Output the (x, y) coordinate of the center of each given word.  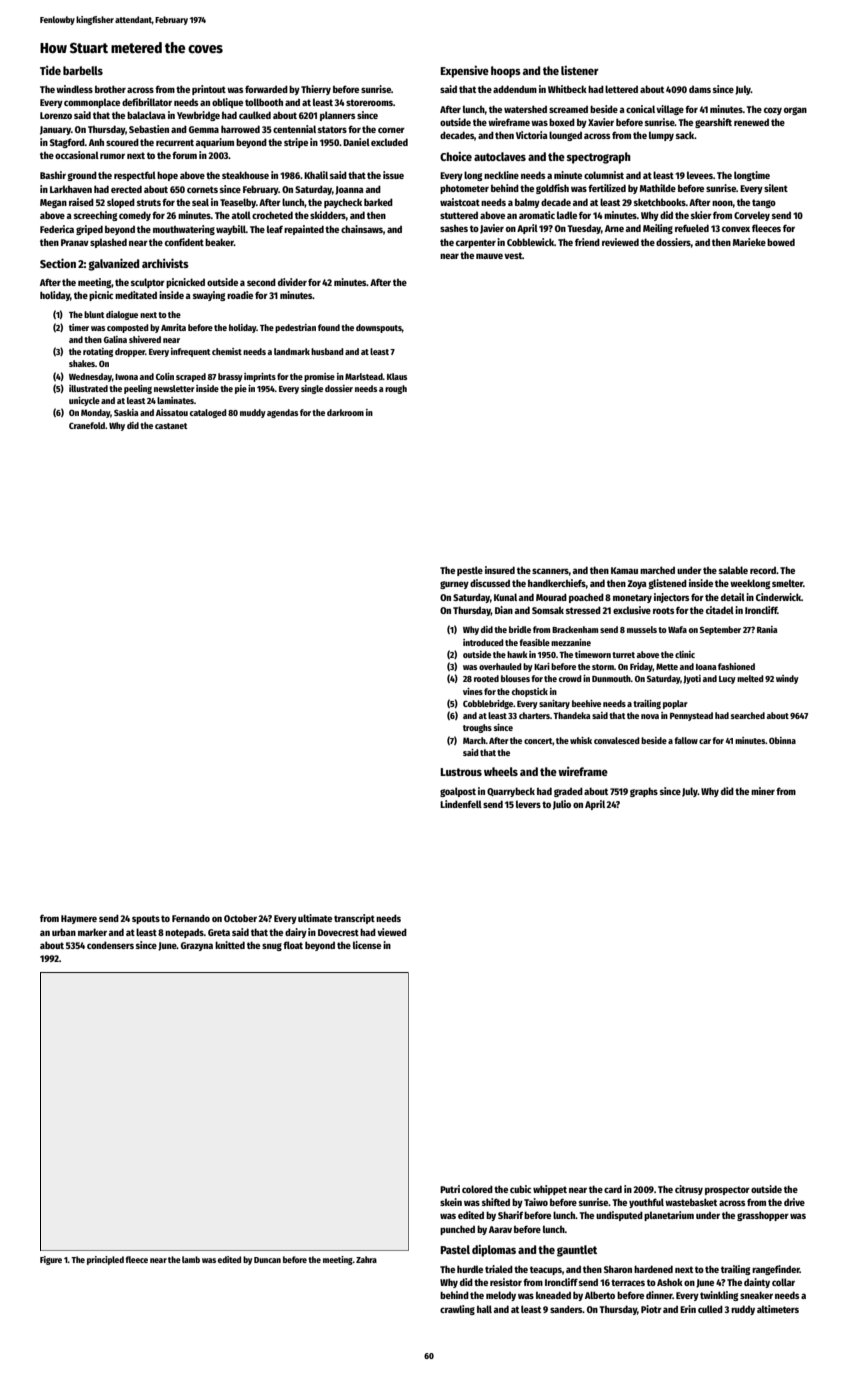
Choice (456, 156)
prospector (727, 1190)
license (367, 945)
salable (733, 570)
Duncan (267, 1260)
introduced (483, 642)
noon (722, 203)
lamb (191, 1259)
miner (763, 791)
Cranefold (87, 425)
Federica (57, 229)
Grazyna (197, 946)
